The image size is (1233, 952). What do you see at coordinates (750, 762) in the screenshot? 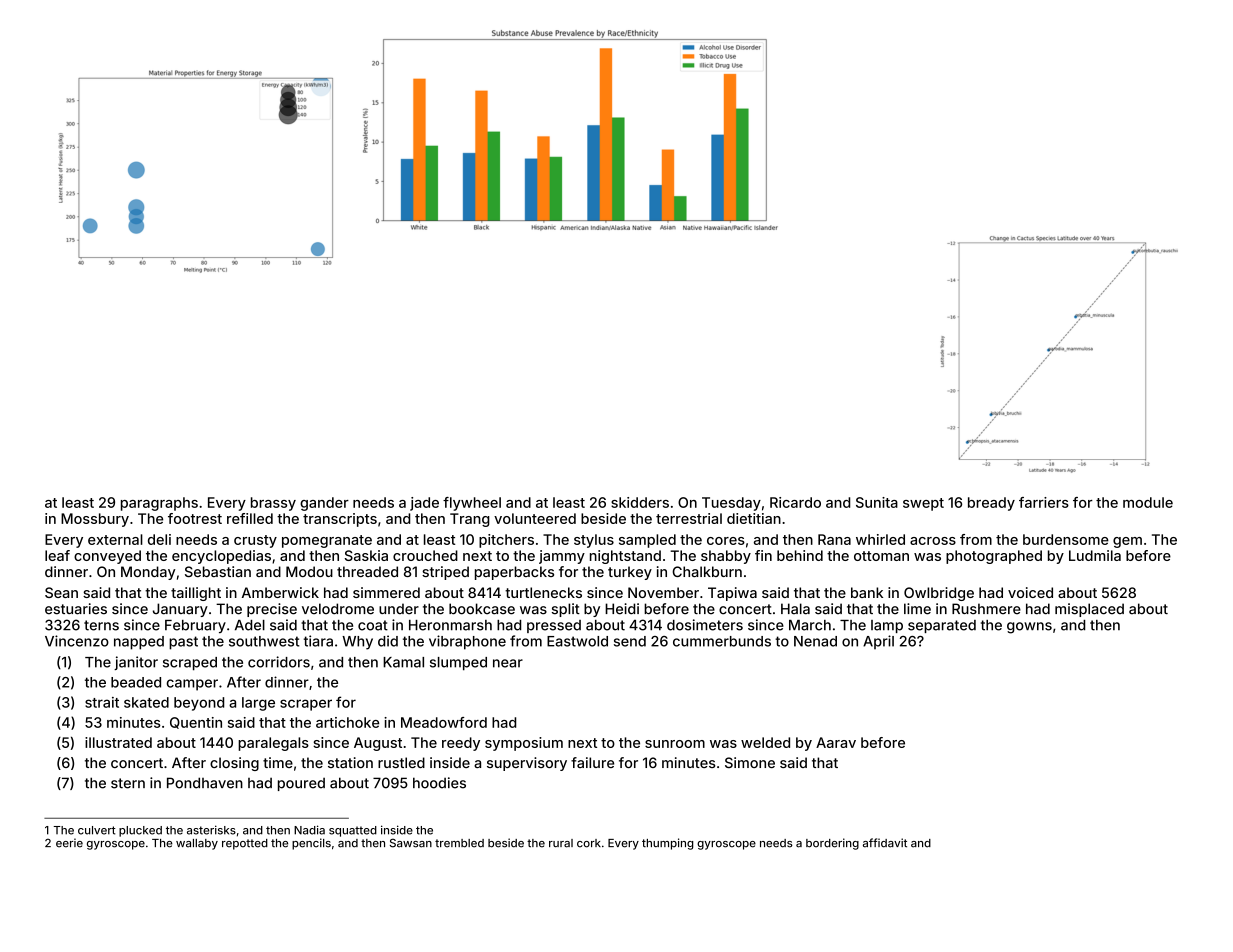
I see `Simone` at bounding box center [750, 762].
